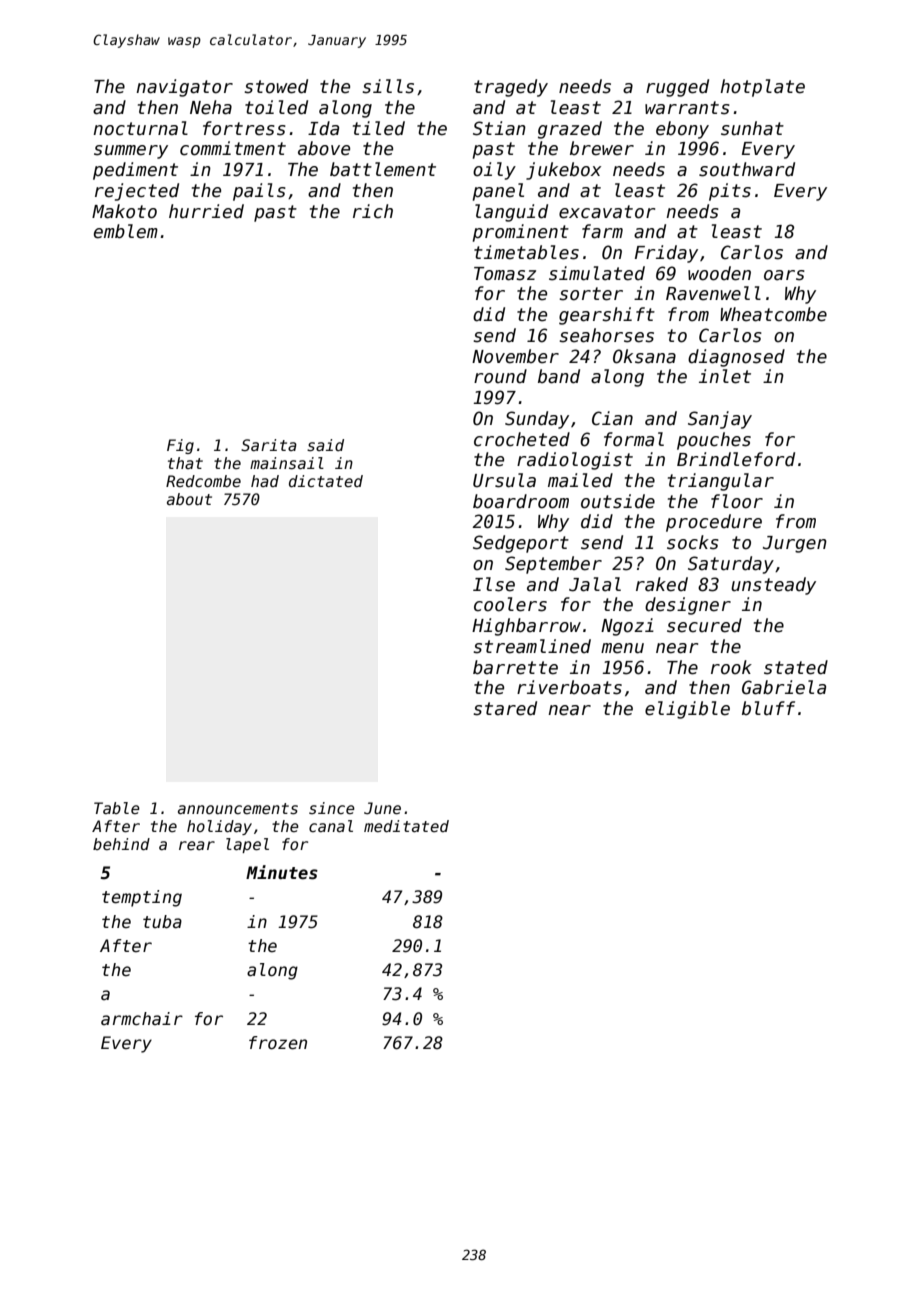  I want to click on Minutes, so click(282, 872).
